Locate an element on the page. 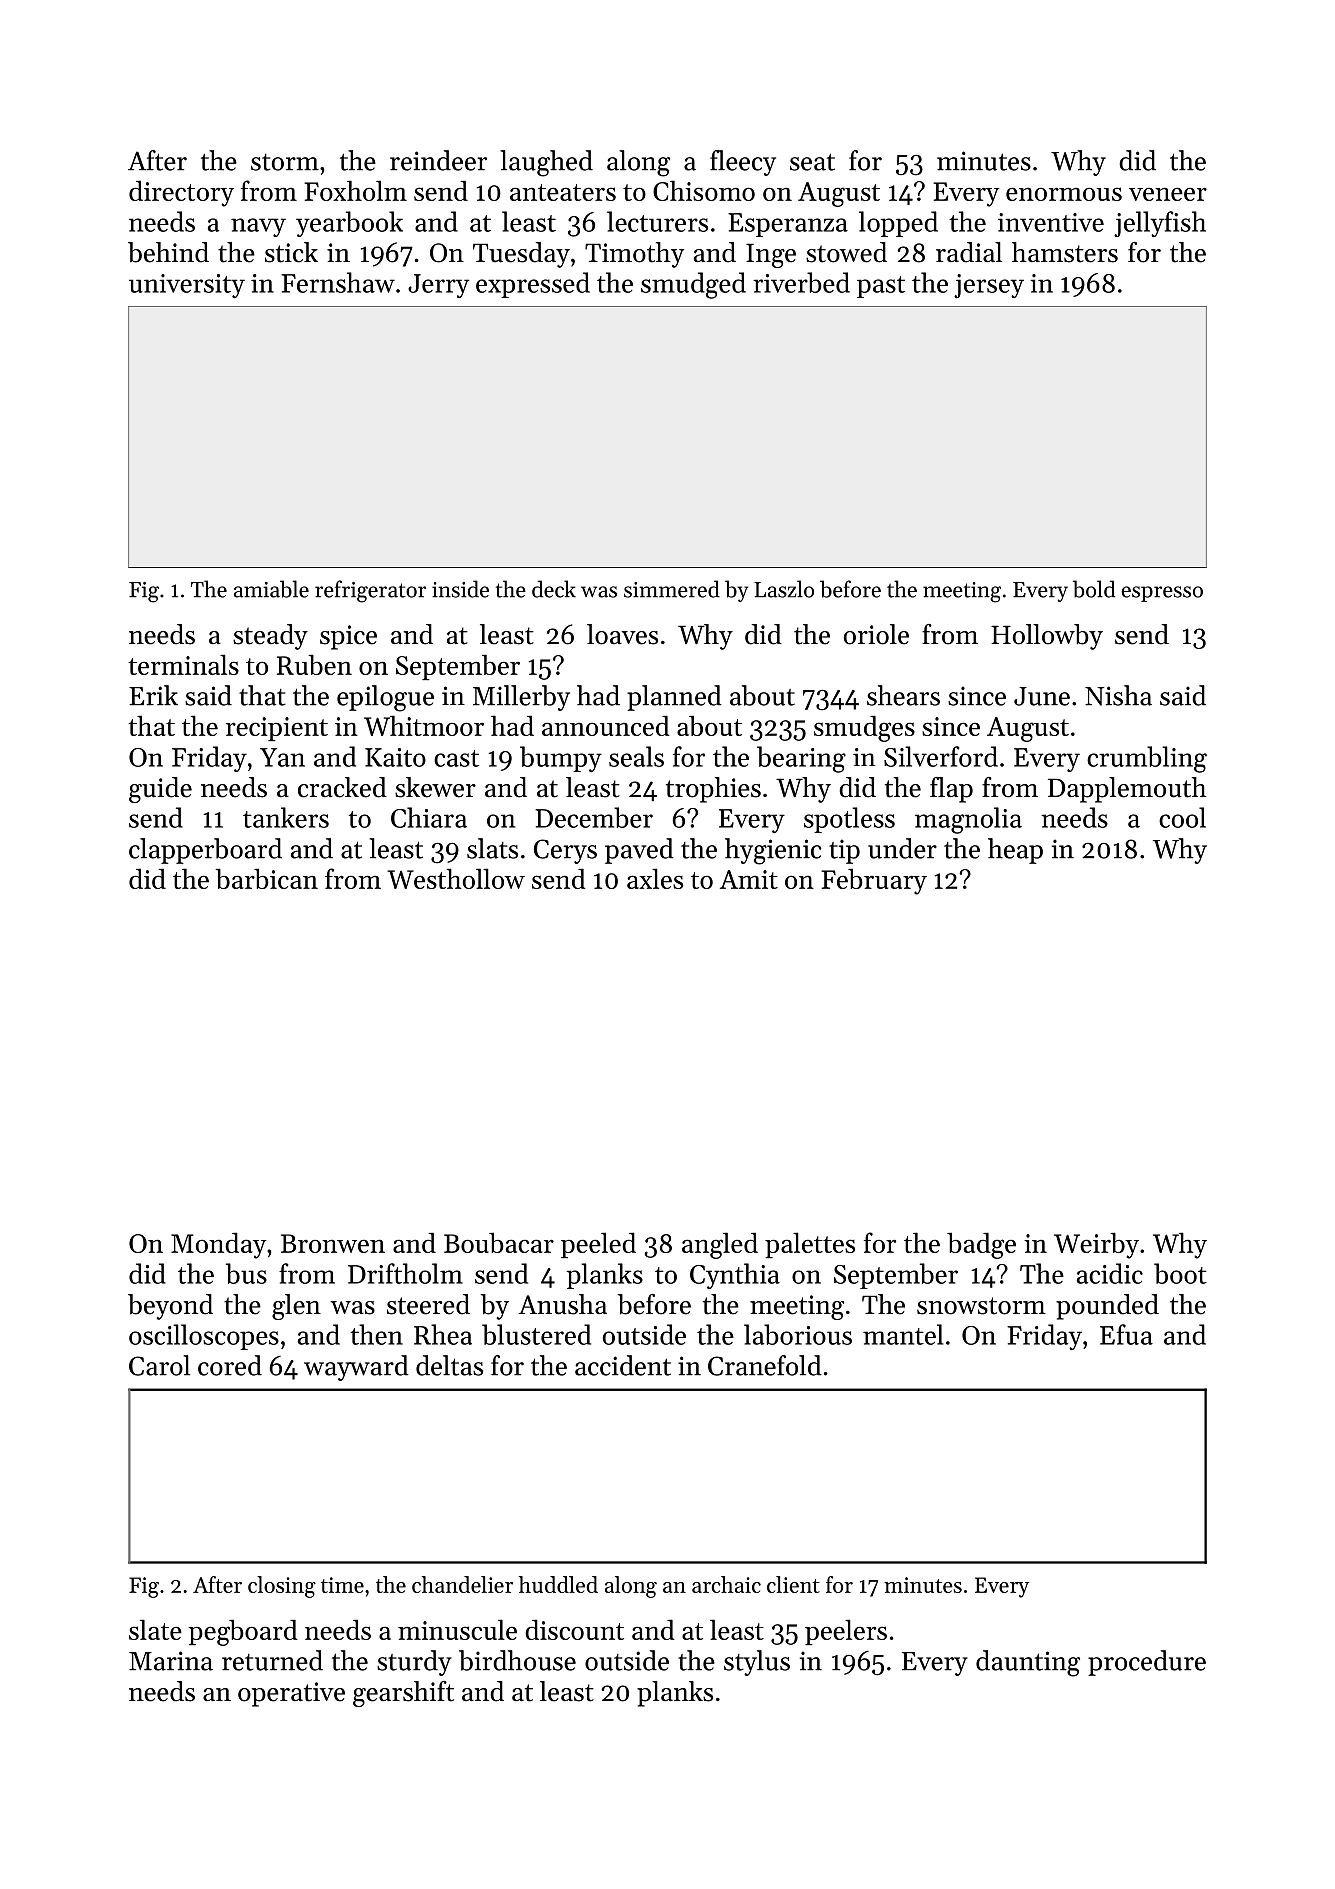 The image size is (1335, 1889). veneer is located at coordinates (1168, 194).
